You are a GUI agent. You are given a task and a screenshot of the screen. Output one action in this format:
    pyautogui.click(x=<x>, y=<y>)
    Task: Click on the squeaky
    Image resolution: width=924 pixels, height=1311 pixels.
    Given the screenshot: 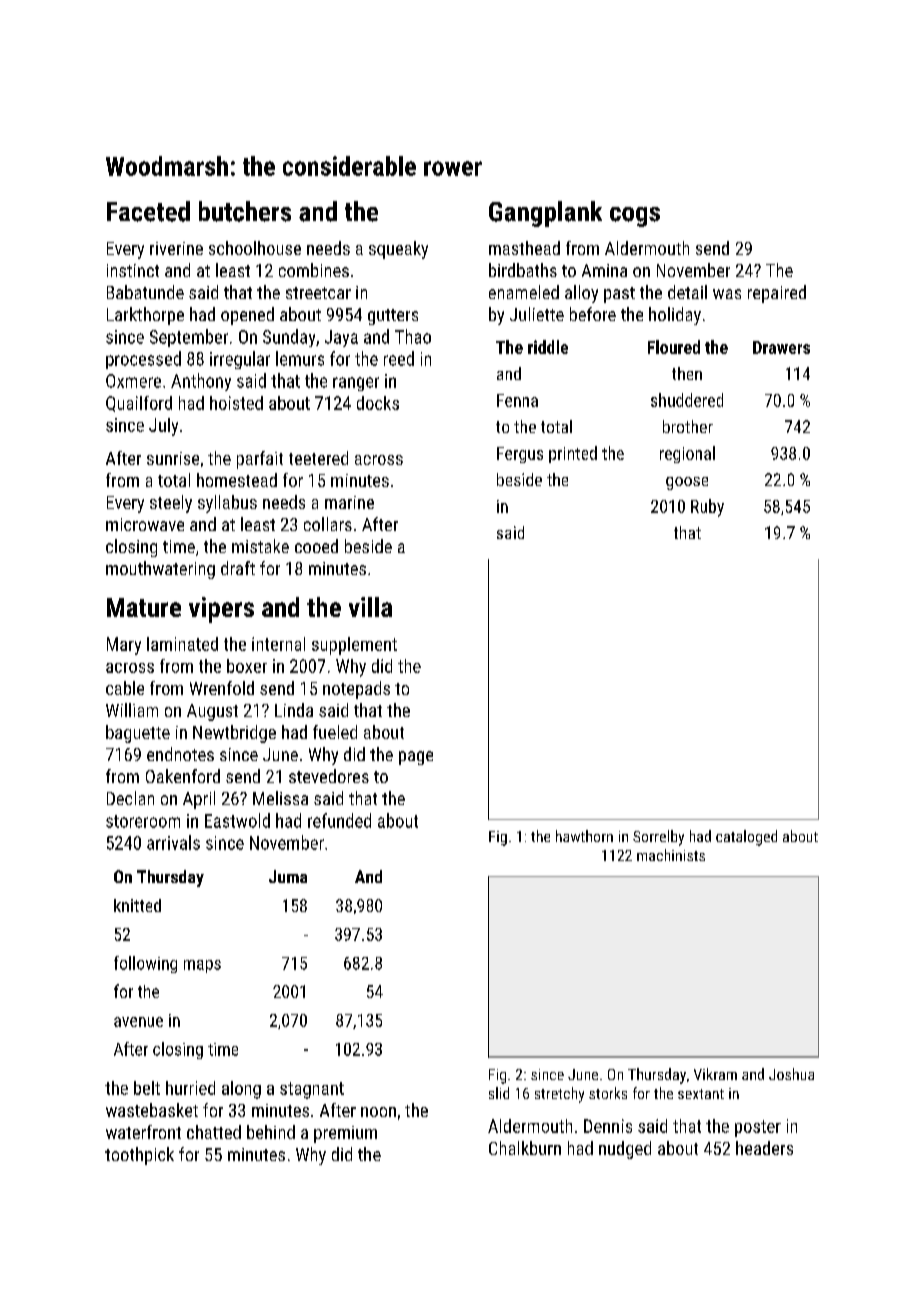 What is the action you would take?
    pyautogui.click(x=398, y=250)
